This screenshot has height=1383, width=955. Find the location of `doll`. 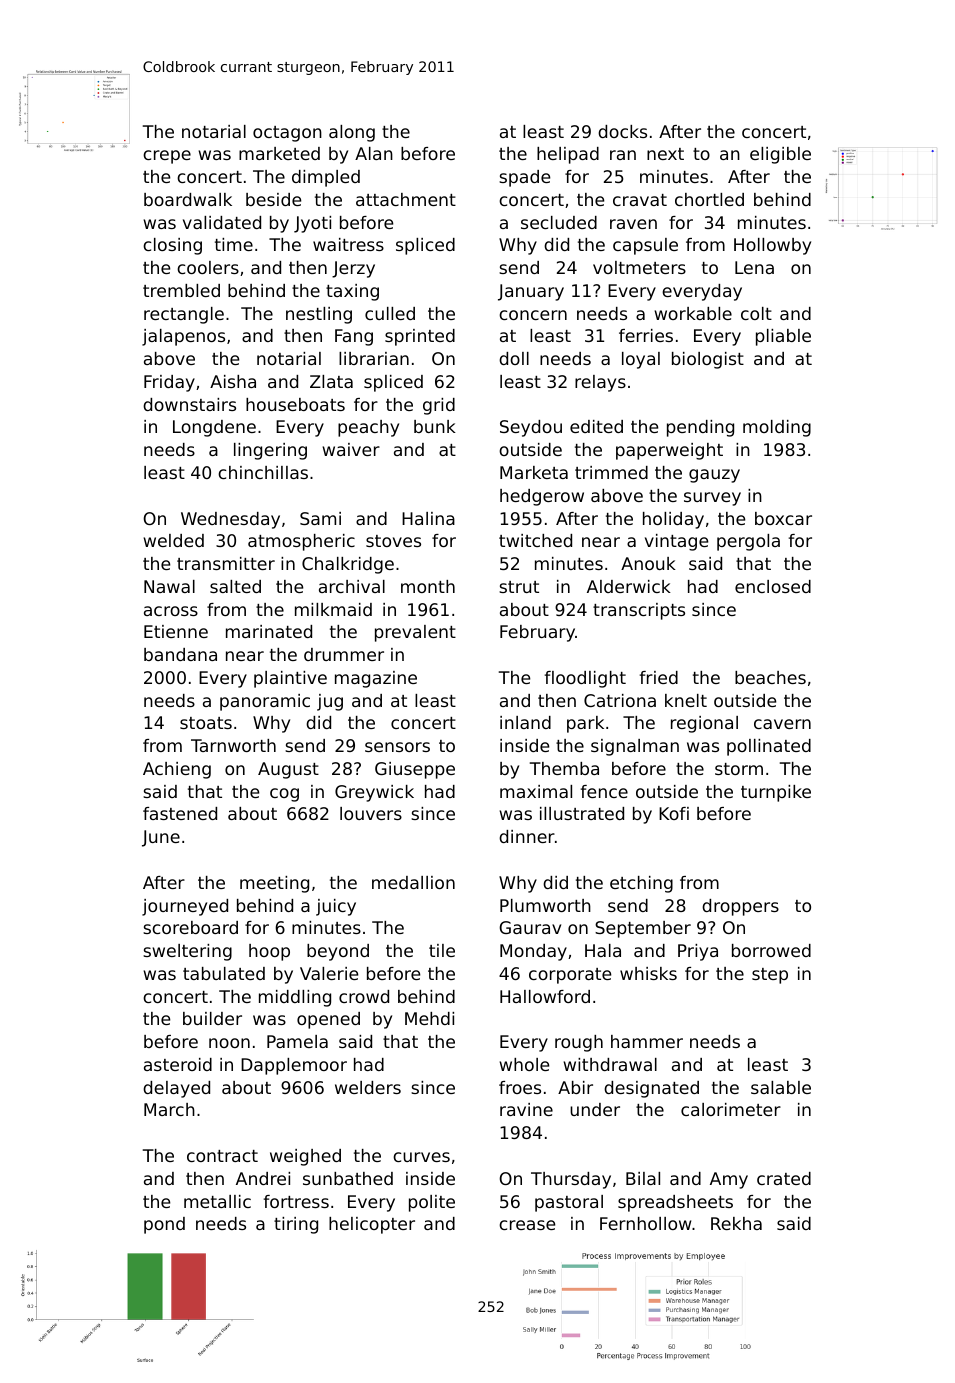

doll is located at coordinates (514, 358).
